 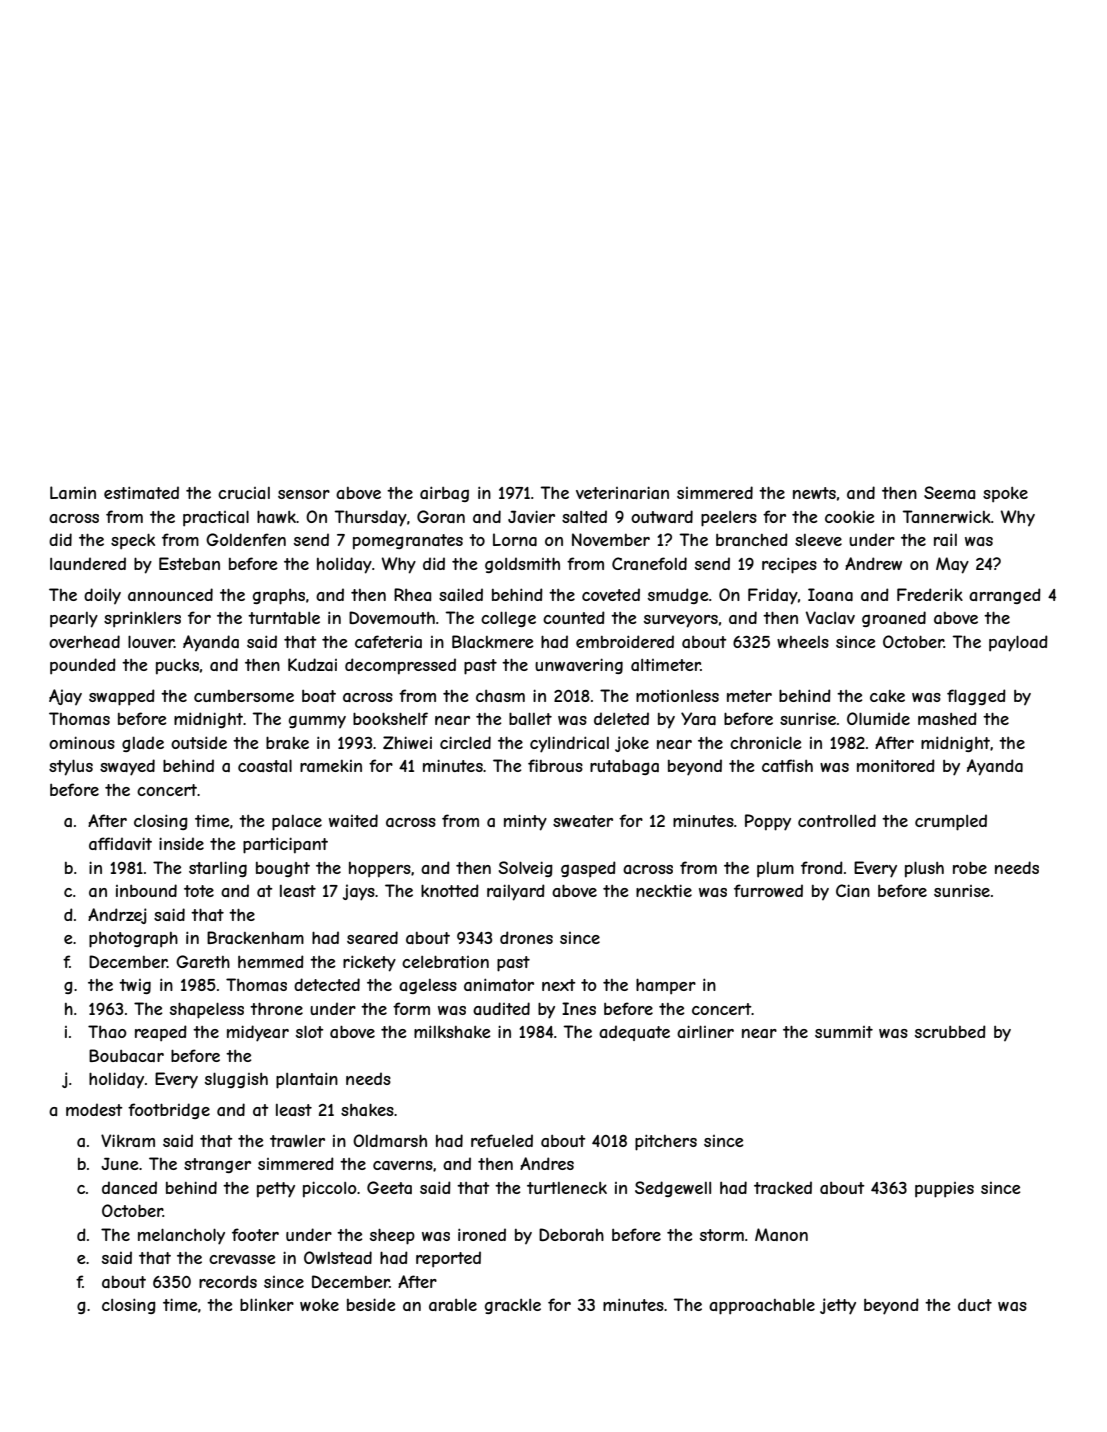 What do you see at coordinates (267, 1304) in the page?
I see `blinker` at bounding box center [267, 1304].
